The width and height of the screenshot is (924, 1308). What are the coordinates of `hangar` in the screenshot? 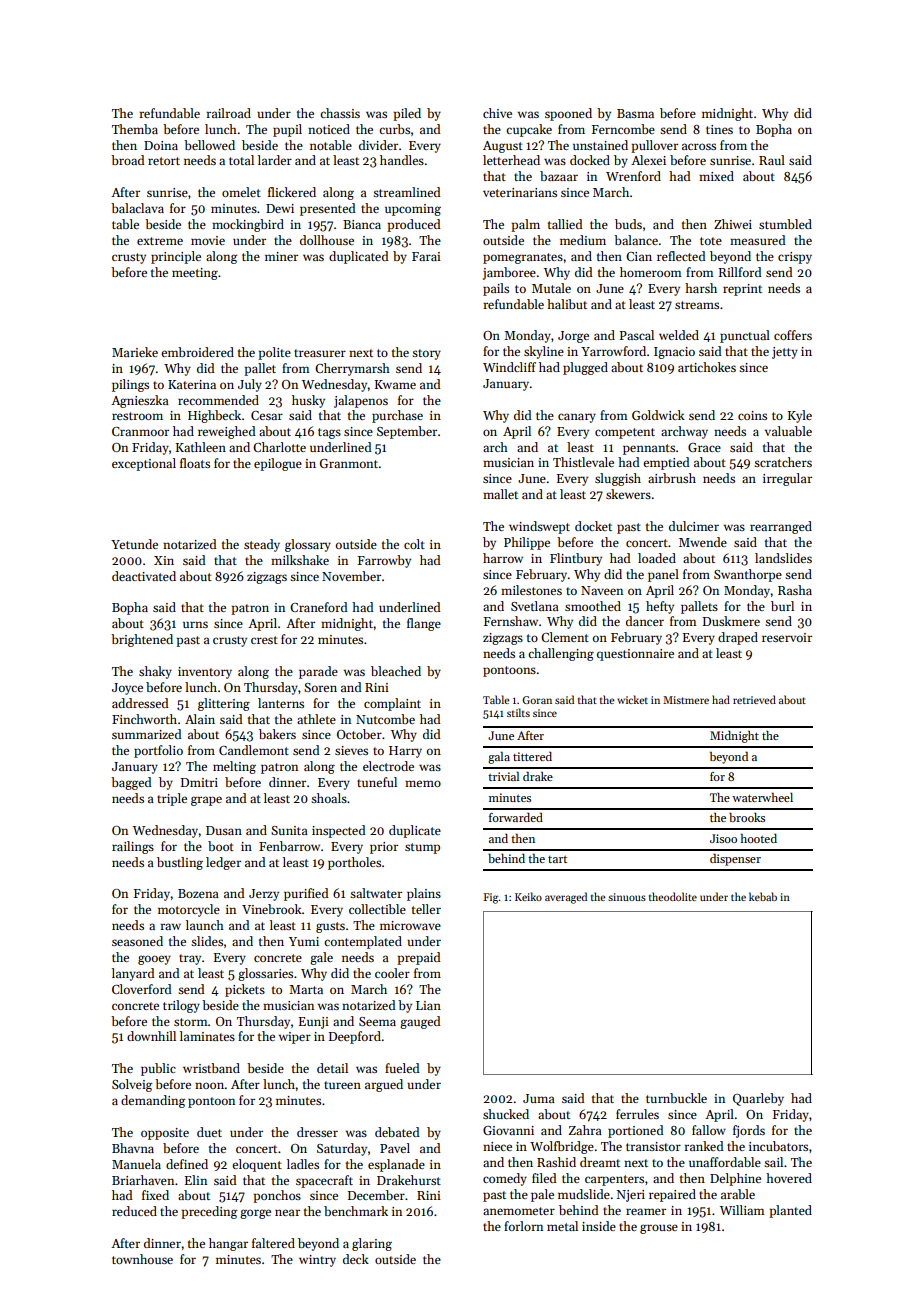 It's located at (228, 1244).
